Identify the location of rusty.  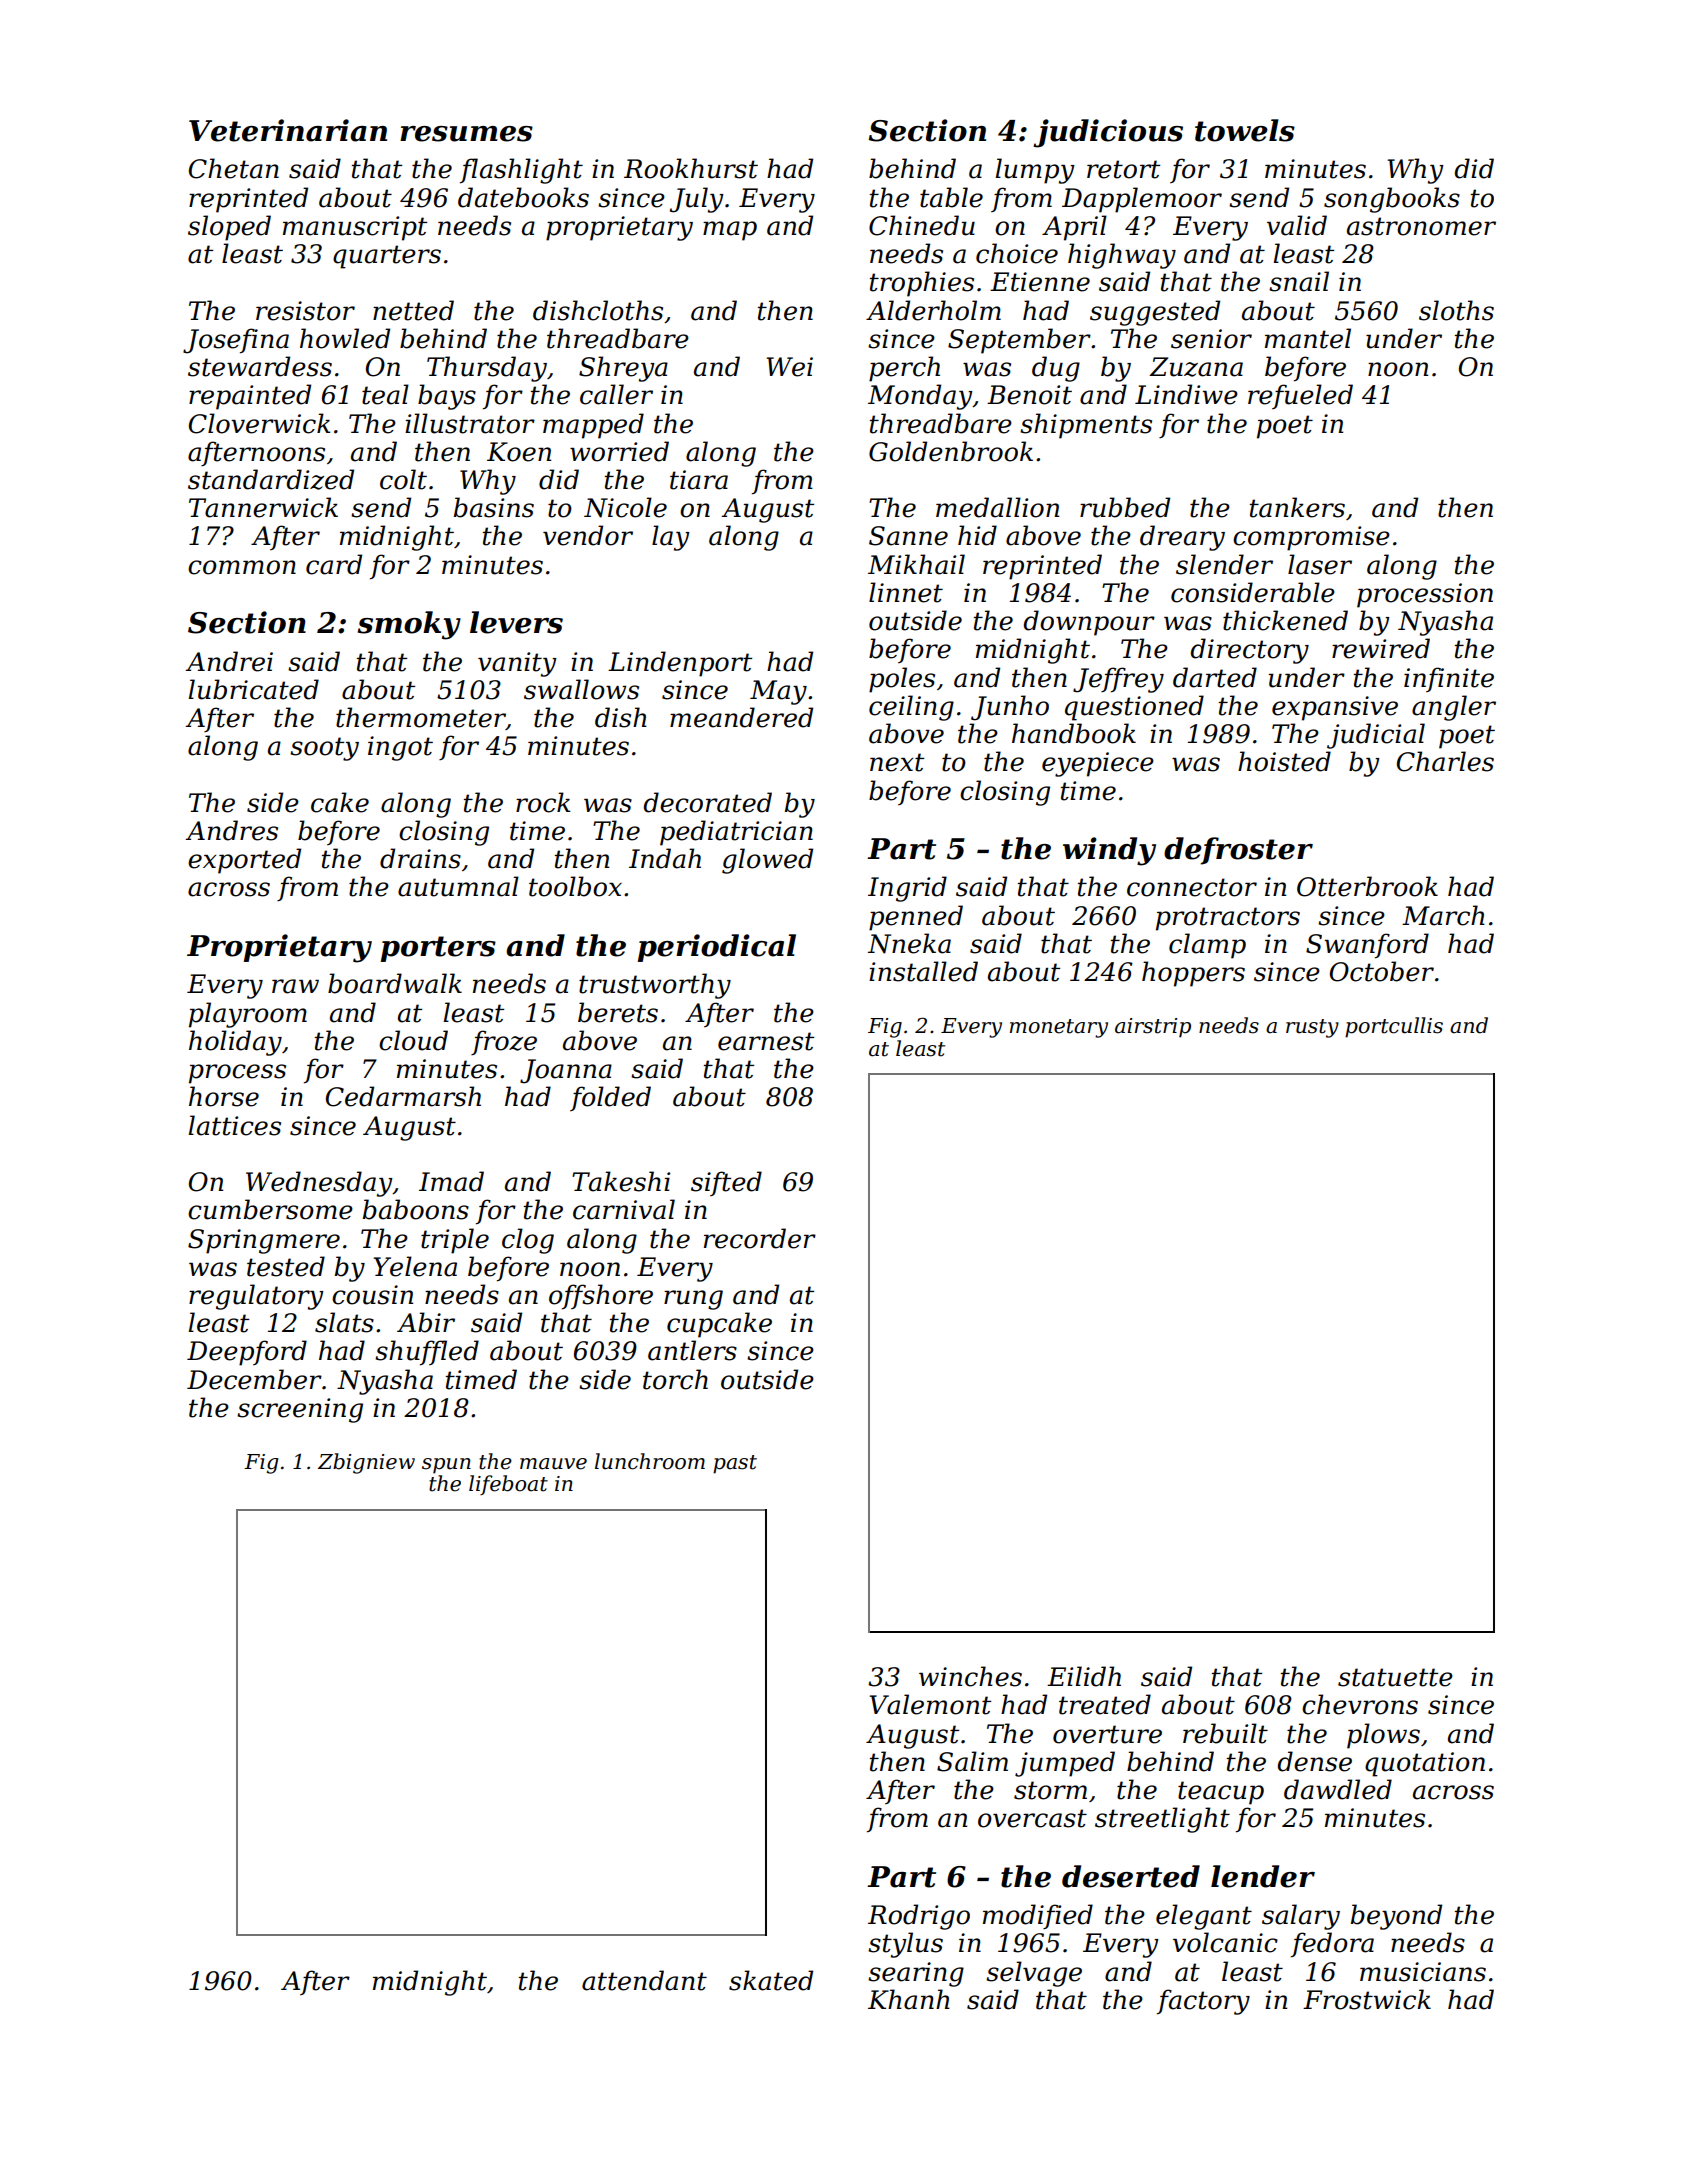
(1312, 1028).
